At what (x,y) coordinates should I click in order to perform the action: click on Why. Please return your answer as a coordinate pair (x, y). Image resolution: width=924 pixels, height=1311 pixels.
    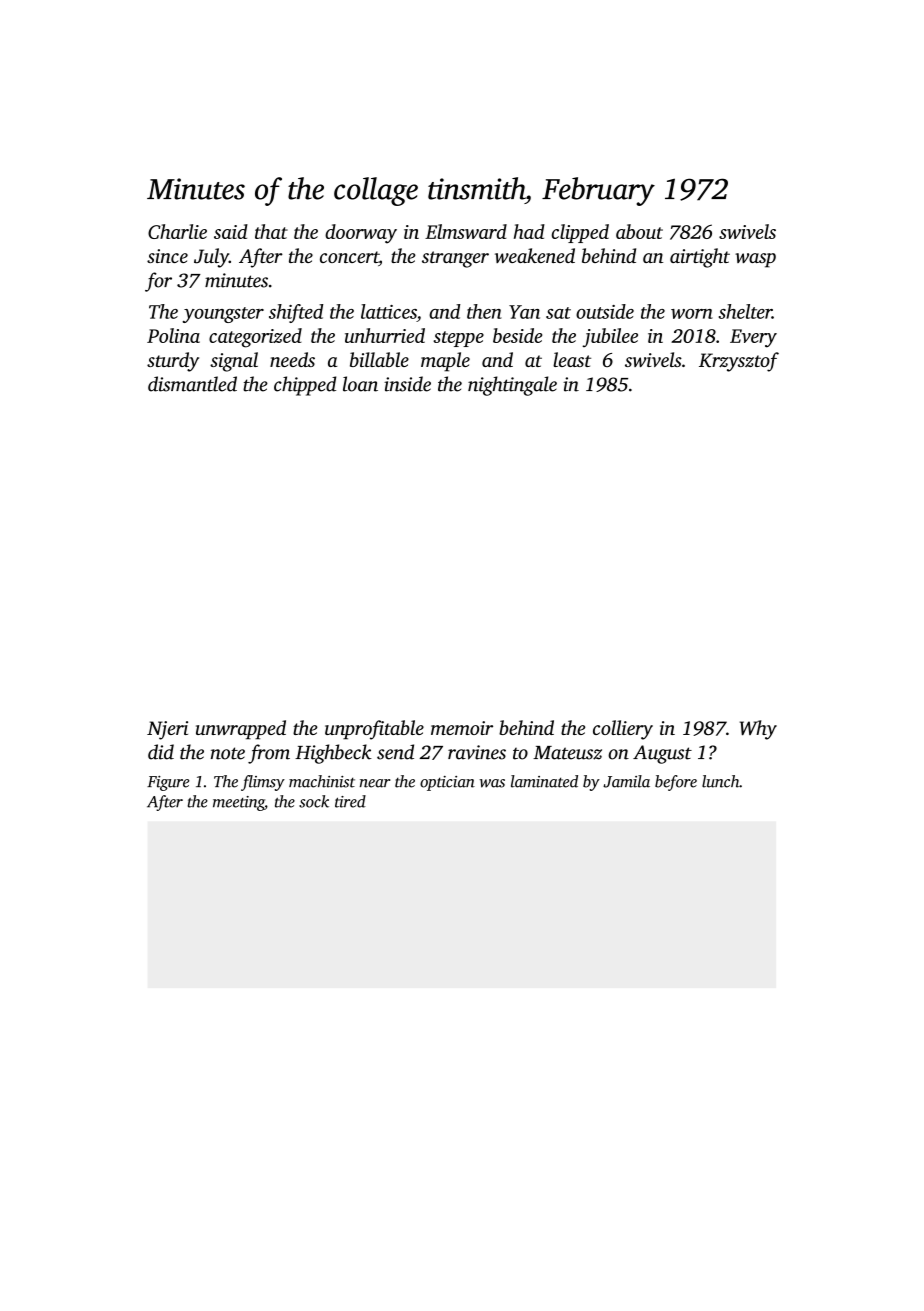
    Looking at the image, I should click on (758, 730).
